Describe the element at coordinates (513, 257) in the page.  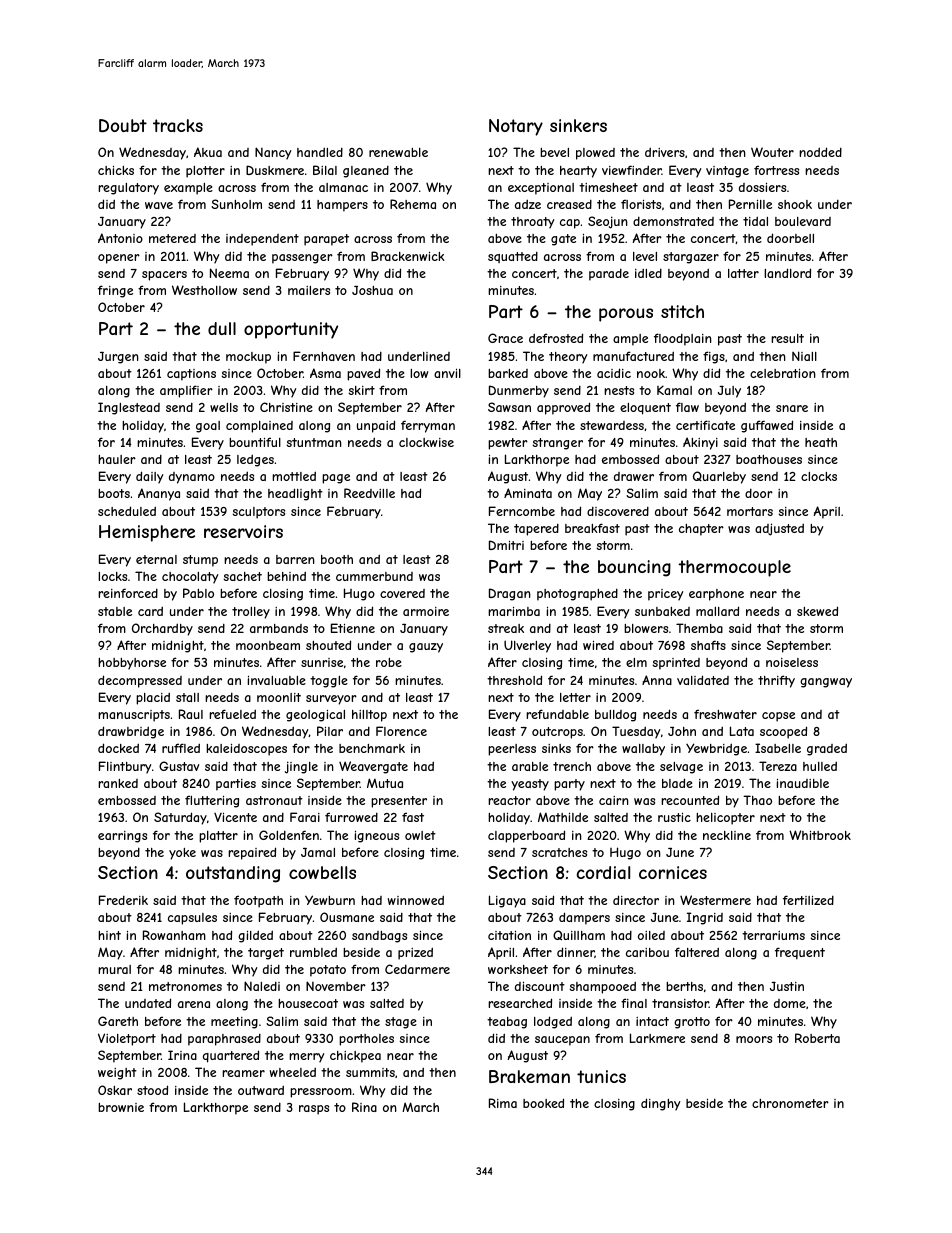
I see `squatted` at that location.
